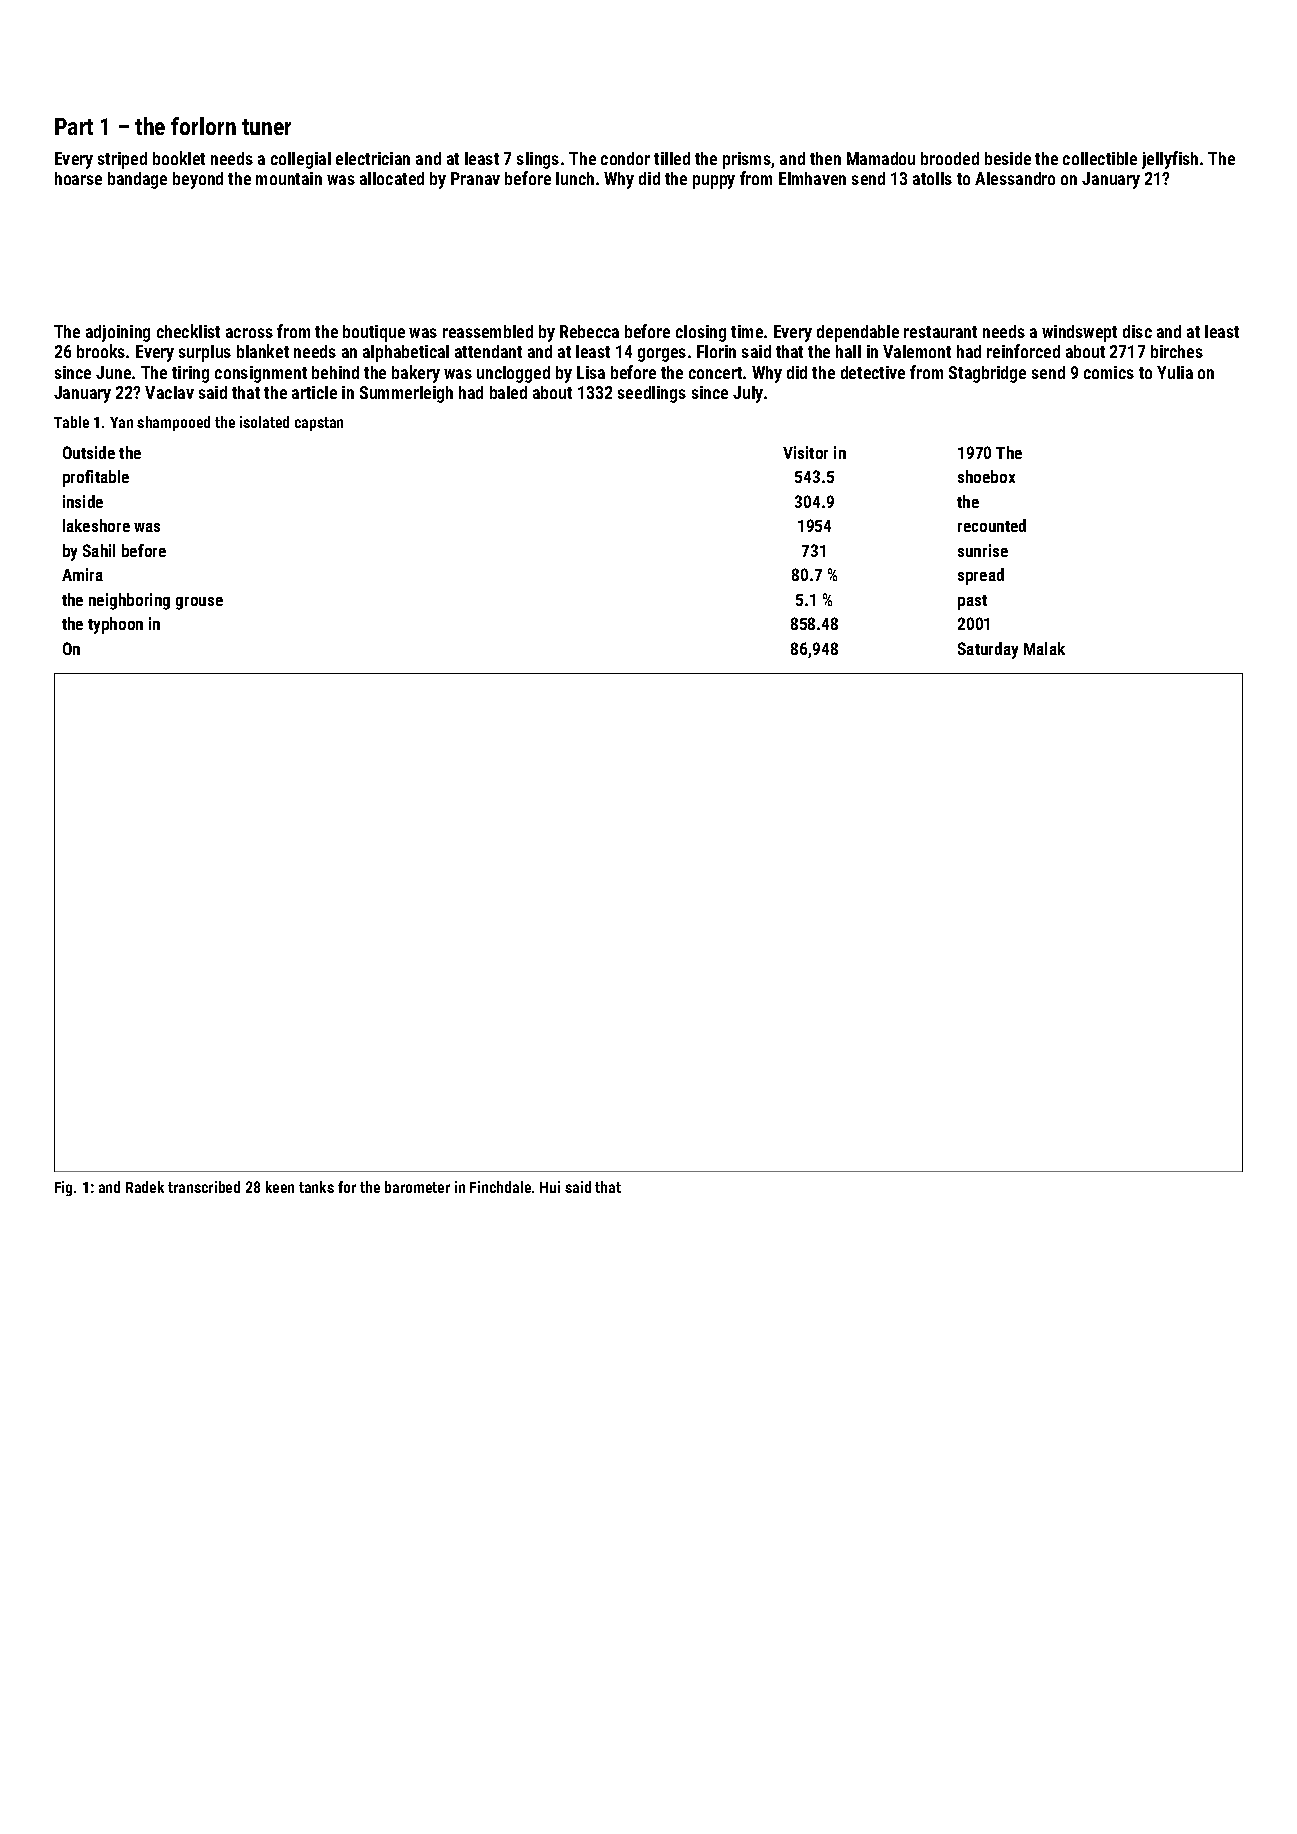  What do you see at coordinates (508, 392) in the document?
I see `baled` at bounding box center [508, 392].
